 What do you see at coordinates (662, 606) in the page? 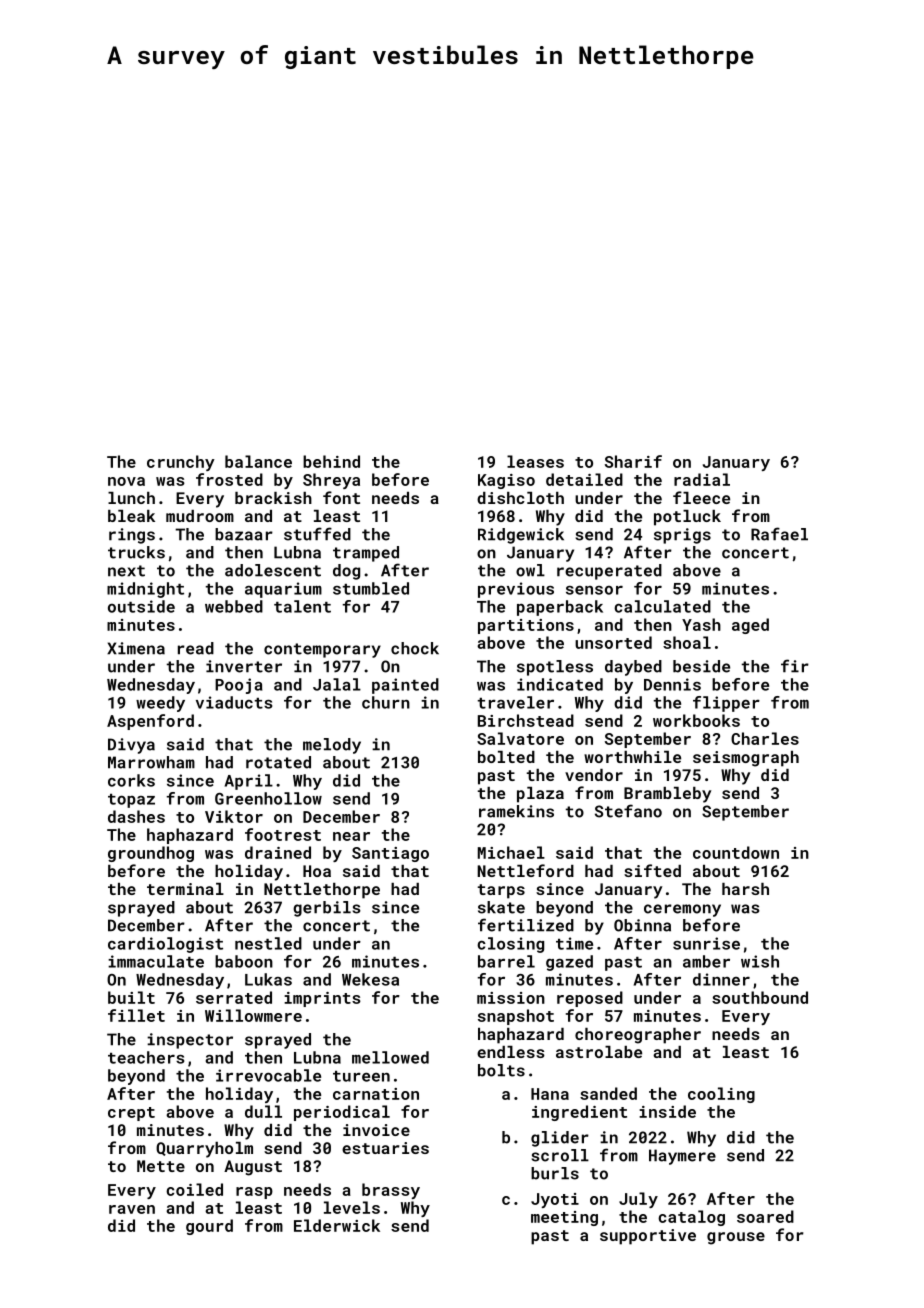
I see `calculated` at bounding box center [662, 606].
